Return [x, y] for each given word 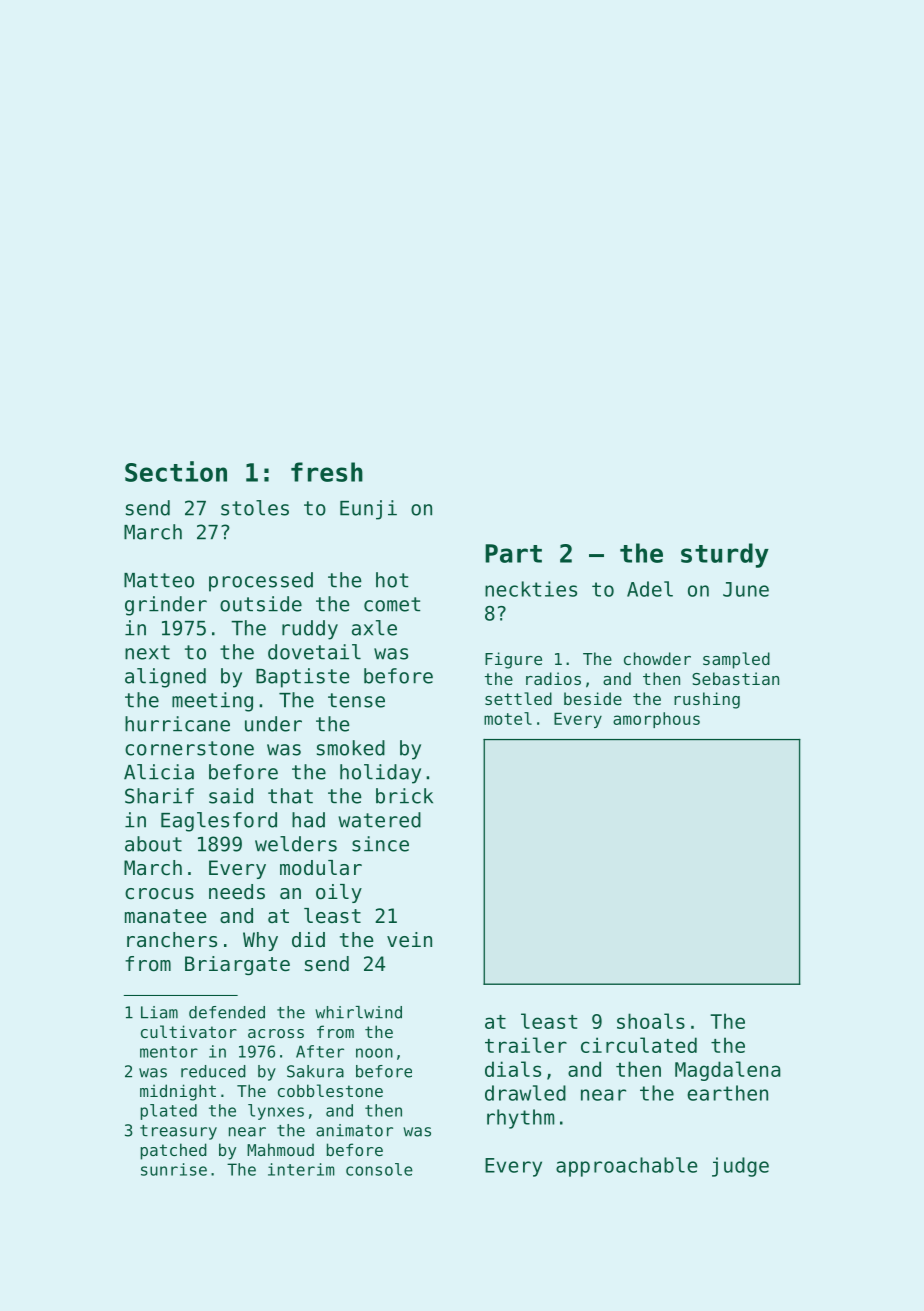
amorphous [656, 720]
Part [513, 553]
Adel [650, 589]
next [147, 652]
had [308, 820]
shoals [651, 1021]
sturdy [725, 555]
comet [392, 604]
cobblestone [330, 1090]
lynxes [276, 1112]
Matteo [159, 580]
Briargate [237, 965]
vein [409, 940]
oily [339, 893]
